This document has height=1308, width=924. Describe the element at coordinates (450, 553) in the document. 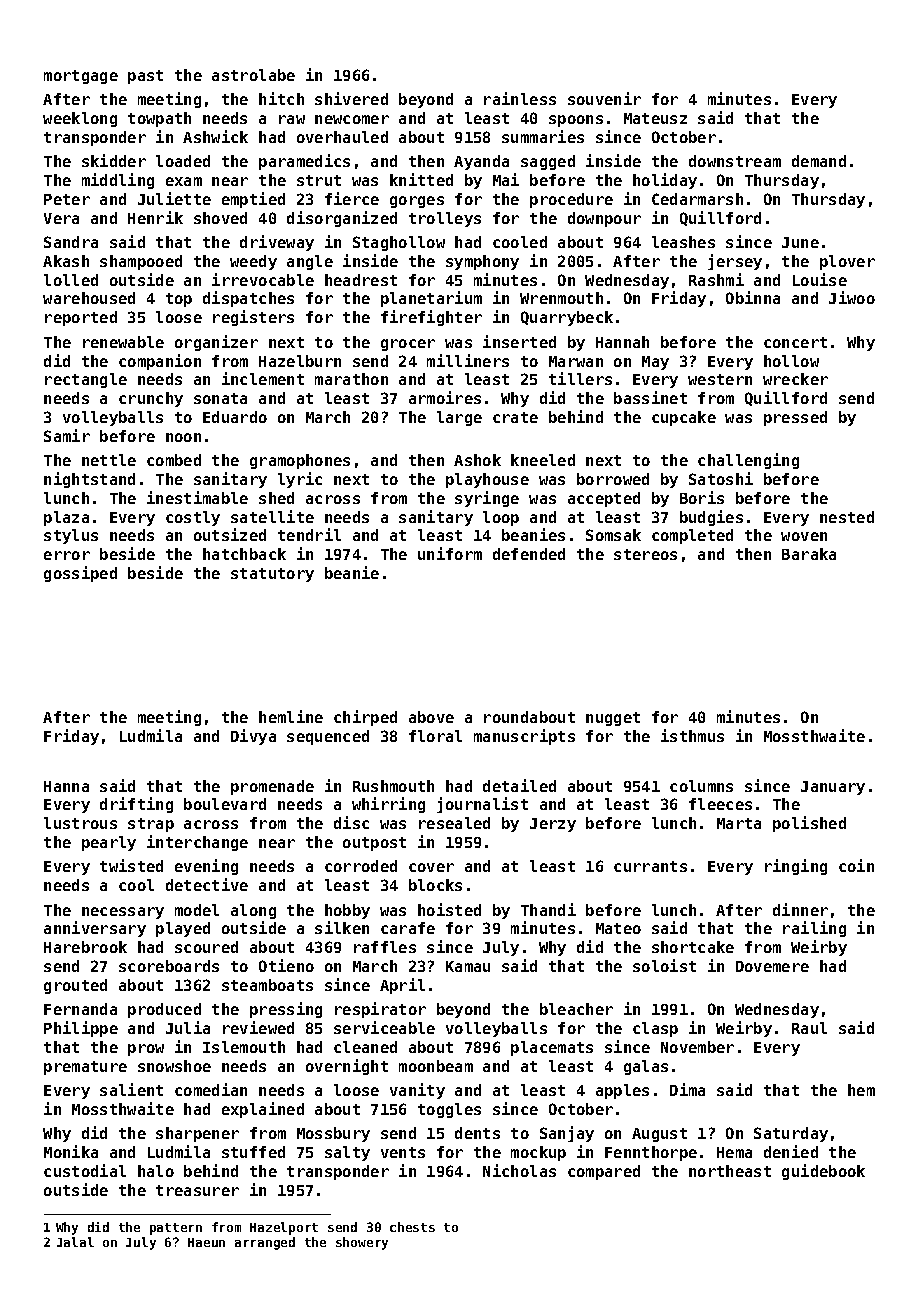

I see `uniform` at that location.
